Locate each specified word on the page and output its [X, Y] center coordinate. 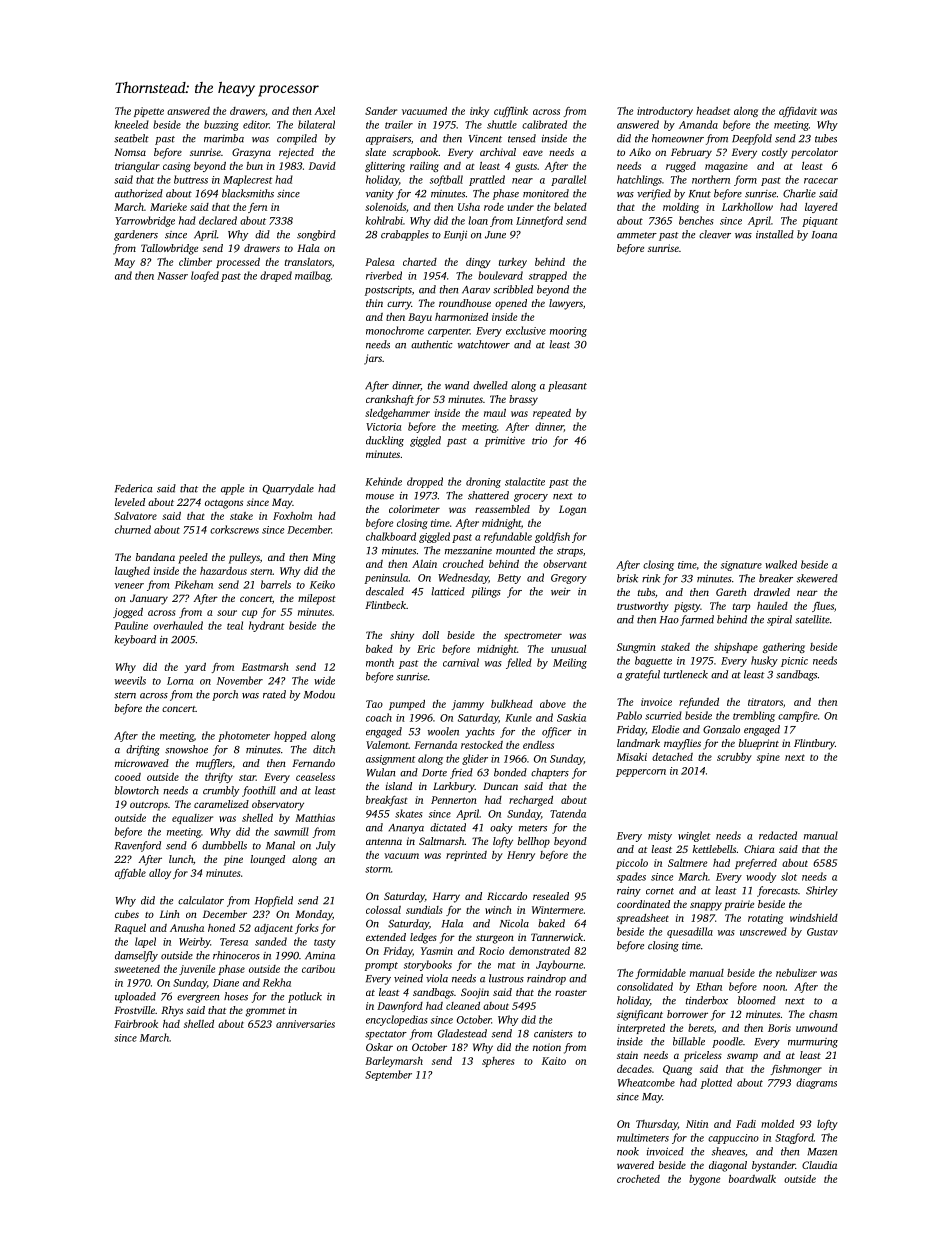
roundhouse [465, 303]
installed [775, 234]
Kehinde [383, 481]
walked [781, 564]
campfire [798, 716]
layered [821, 208]
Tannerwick [557, 937]
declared [218, 220]
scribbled [513, 289]
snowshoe [186, 749]
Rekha [277, 982]
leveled [130, 502]
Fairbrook [136, 1024]
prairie [739, 905]
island [399, 786]
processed [238, 263]
